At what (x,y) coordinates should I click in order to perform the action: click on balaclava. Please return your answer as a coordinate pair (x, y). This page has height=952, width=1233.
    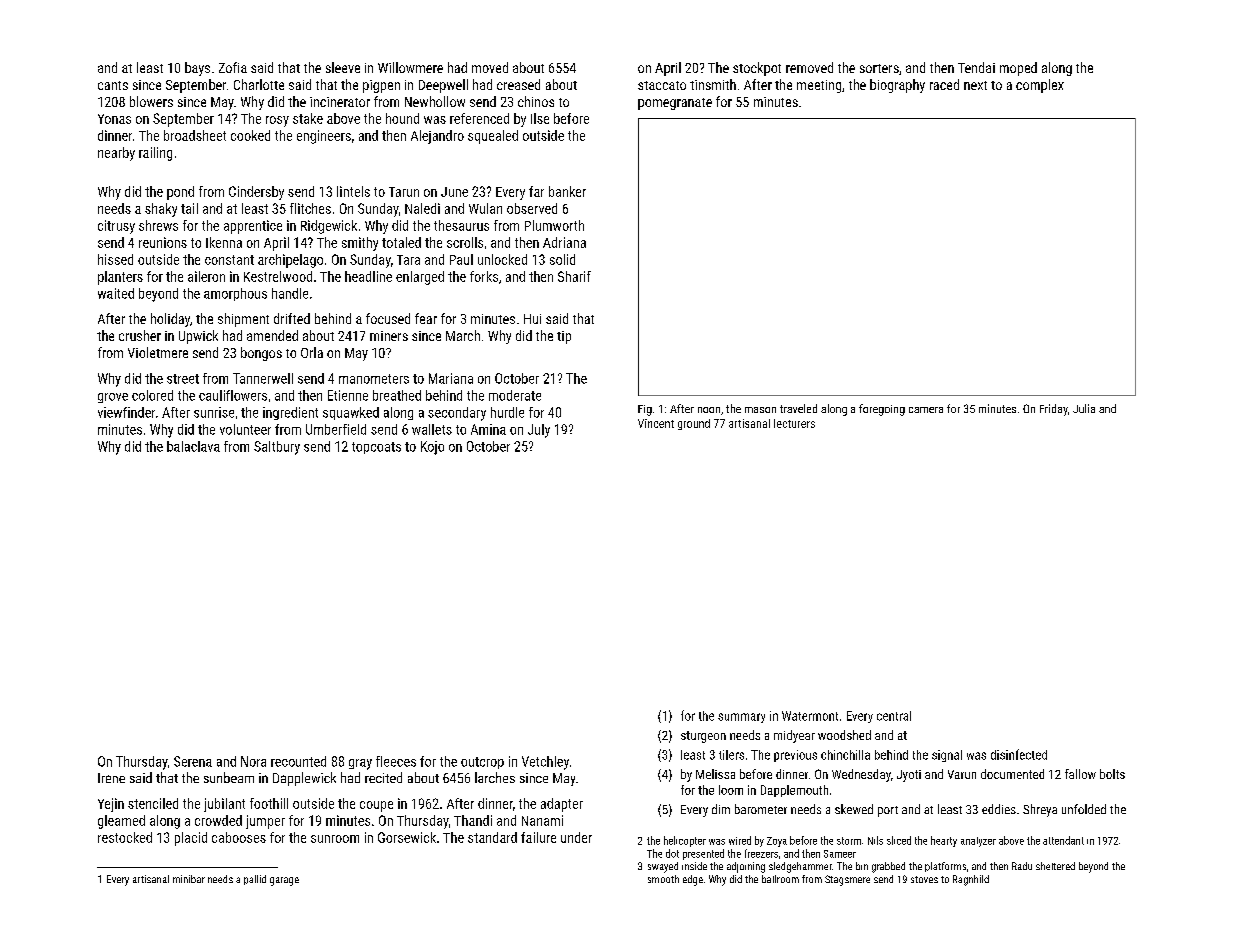
    Looking at the image, I should click on (193, 446).
